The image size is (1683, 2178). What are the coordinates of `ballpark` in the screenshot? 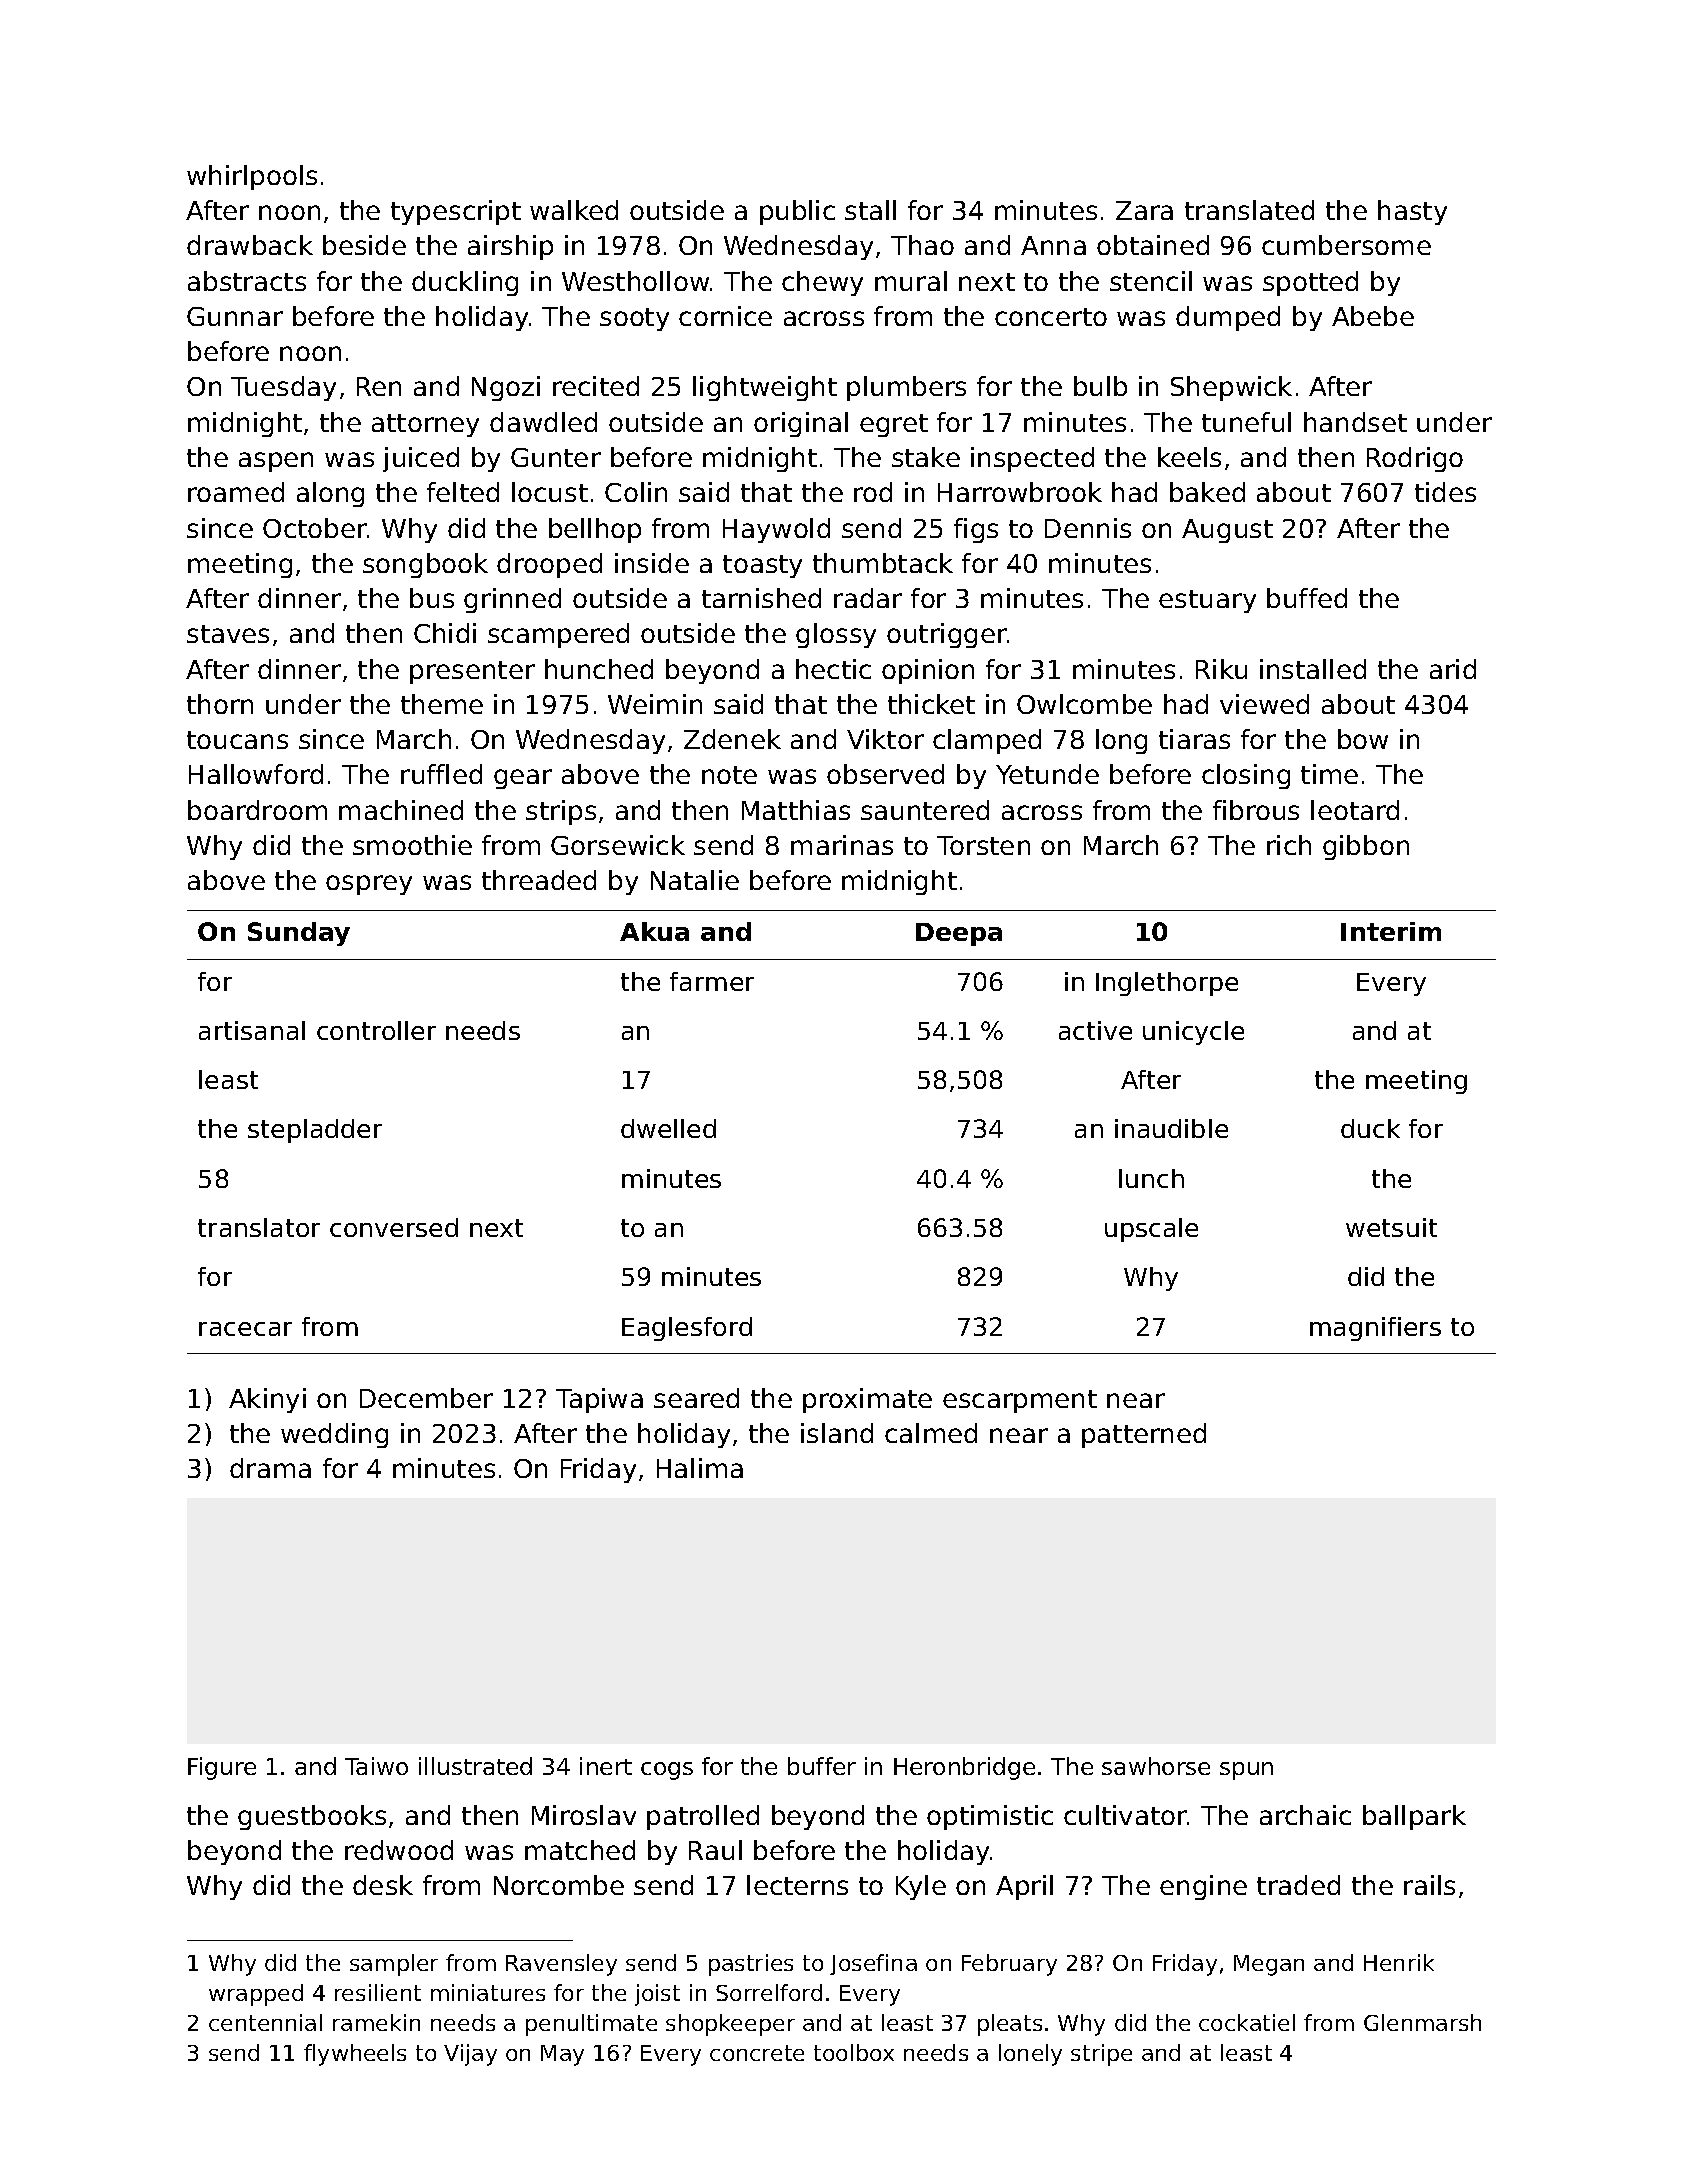 It's located at (1414, 1817).
